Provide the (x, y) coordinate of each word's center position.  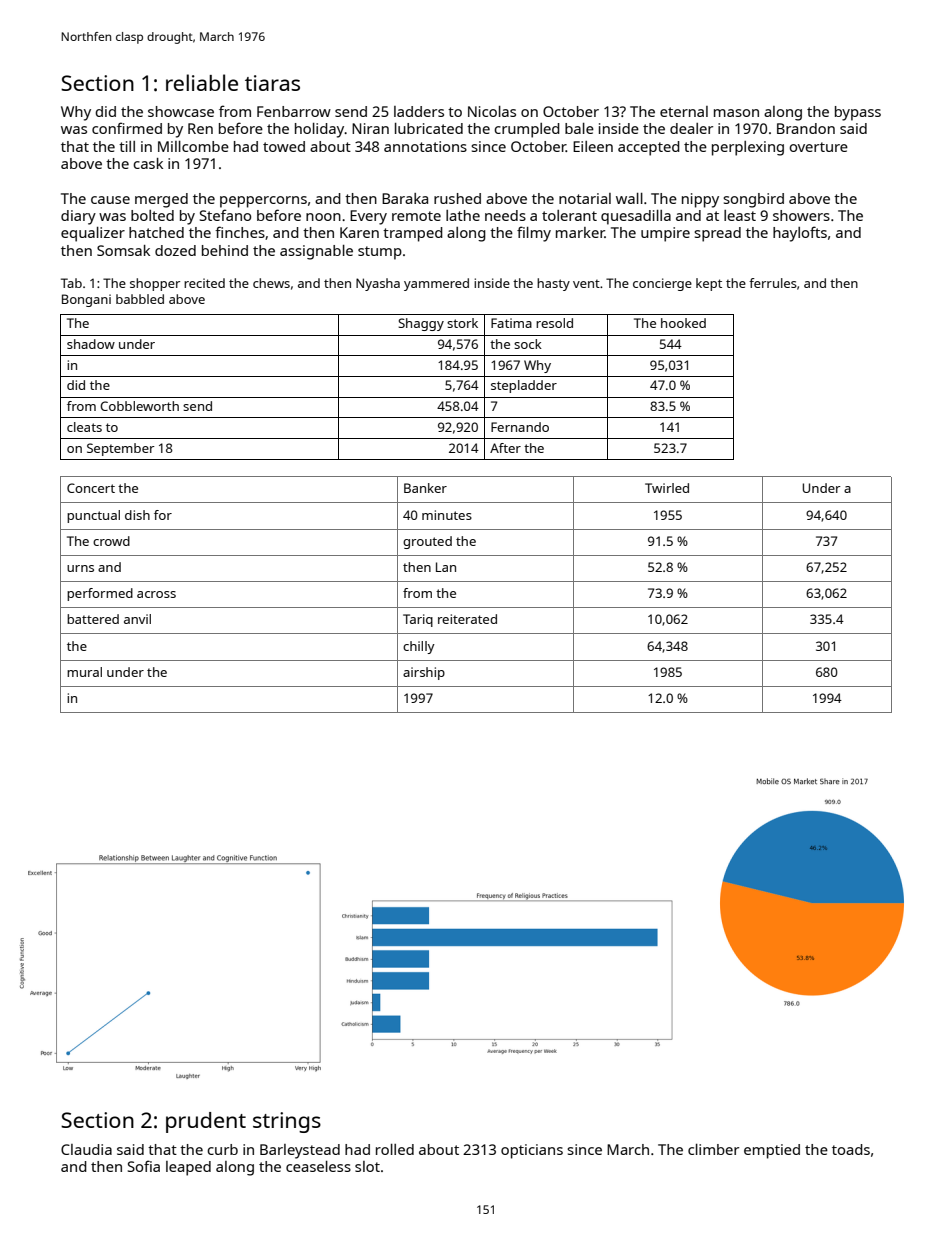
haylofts (800, 234)
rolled (395, 1149)
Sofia (144, 1166)
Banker (425, 488)
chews (271, 283)
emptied (772, 1151)
